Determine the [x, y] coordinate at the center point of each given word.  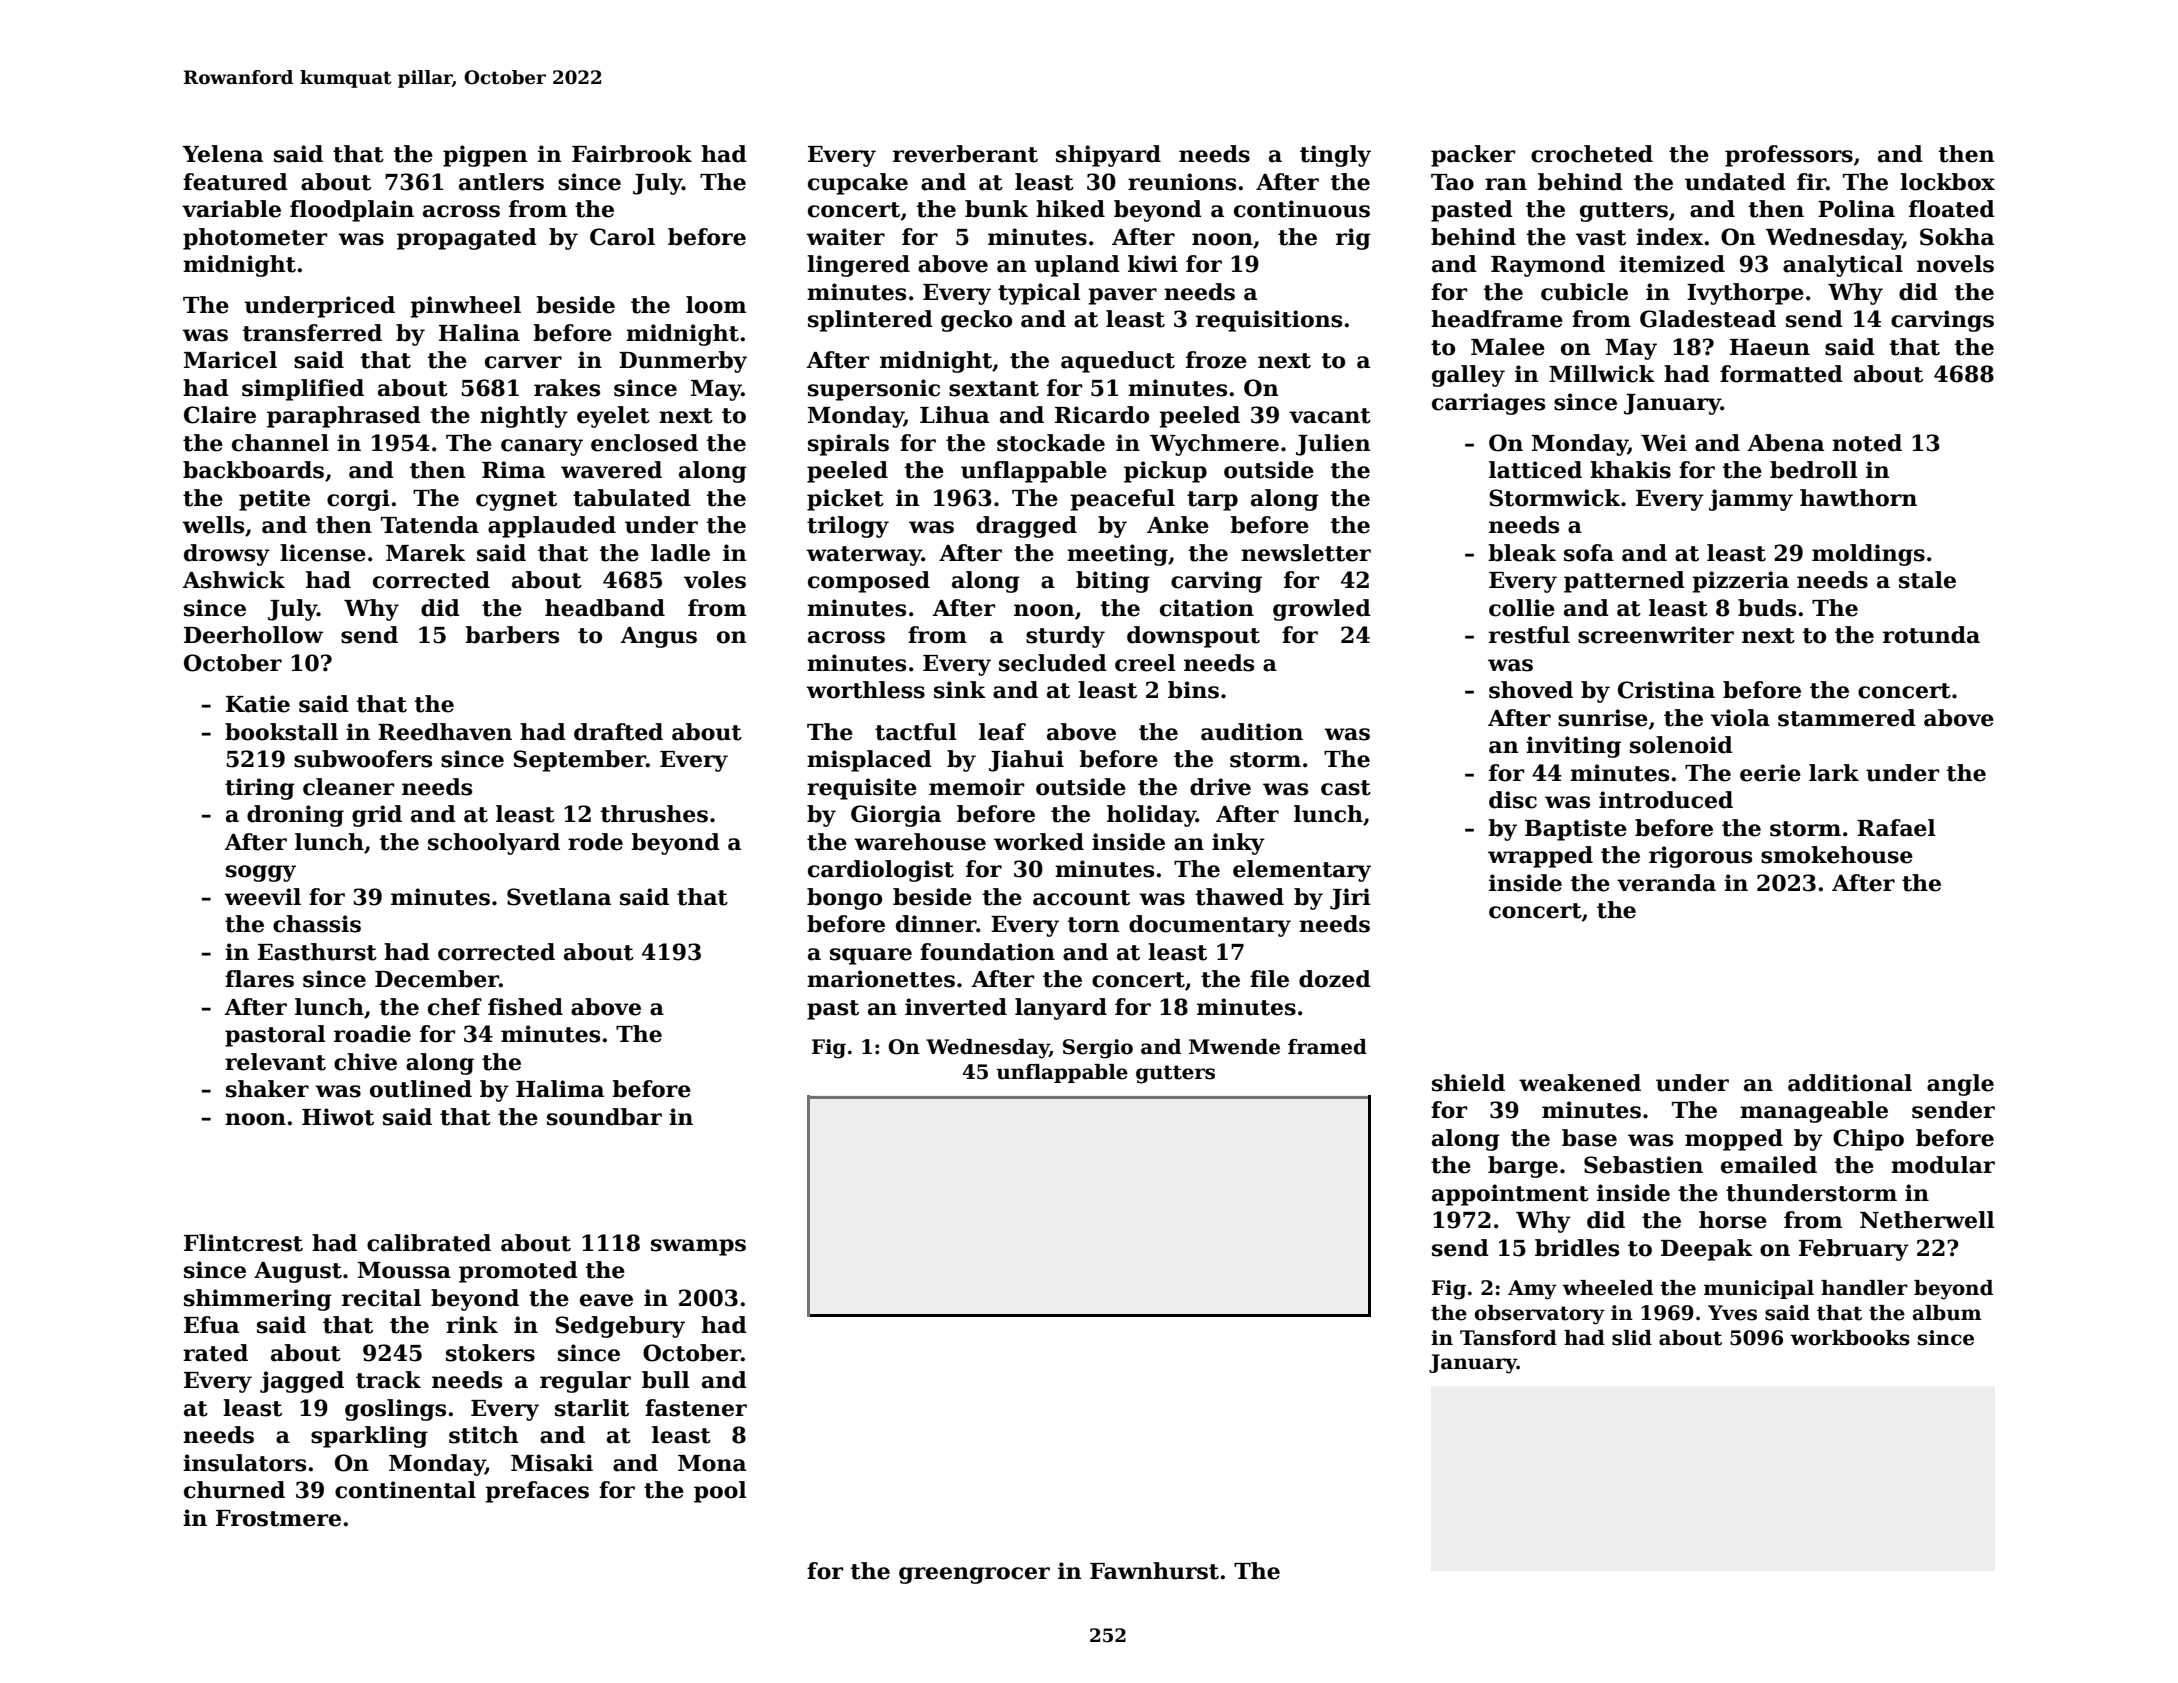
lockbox [1947, 182]
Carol [622, 237]
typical [1039, 294]
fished [525, 1007]
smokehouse [1837, 855]
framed [1327, 1047]
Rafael [1896, 828]
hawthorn [1858, 498]
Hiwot [338, 1117]
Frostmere [278, 1518]
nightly [524, 417]
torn [1093, 925]
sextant [994, 389]
